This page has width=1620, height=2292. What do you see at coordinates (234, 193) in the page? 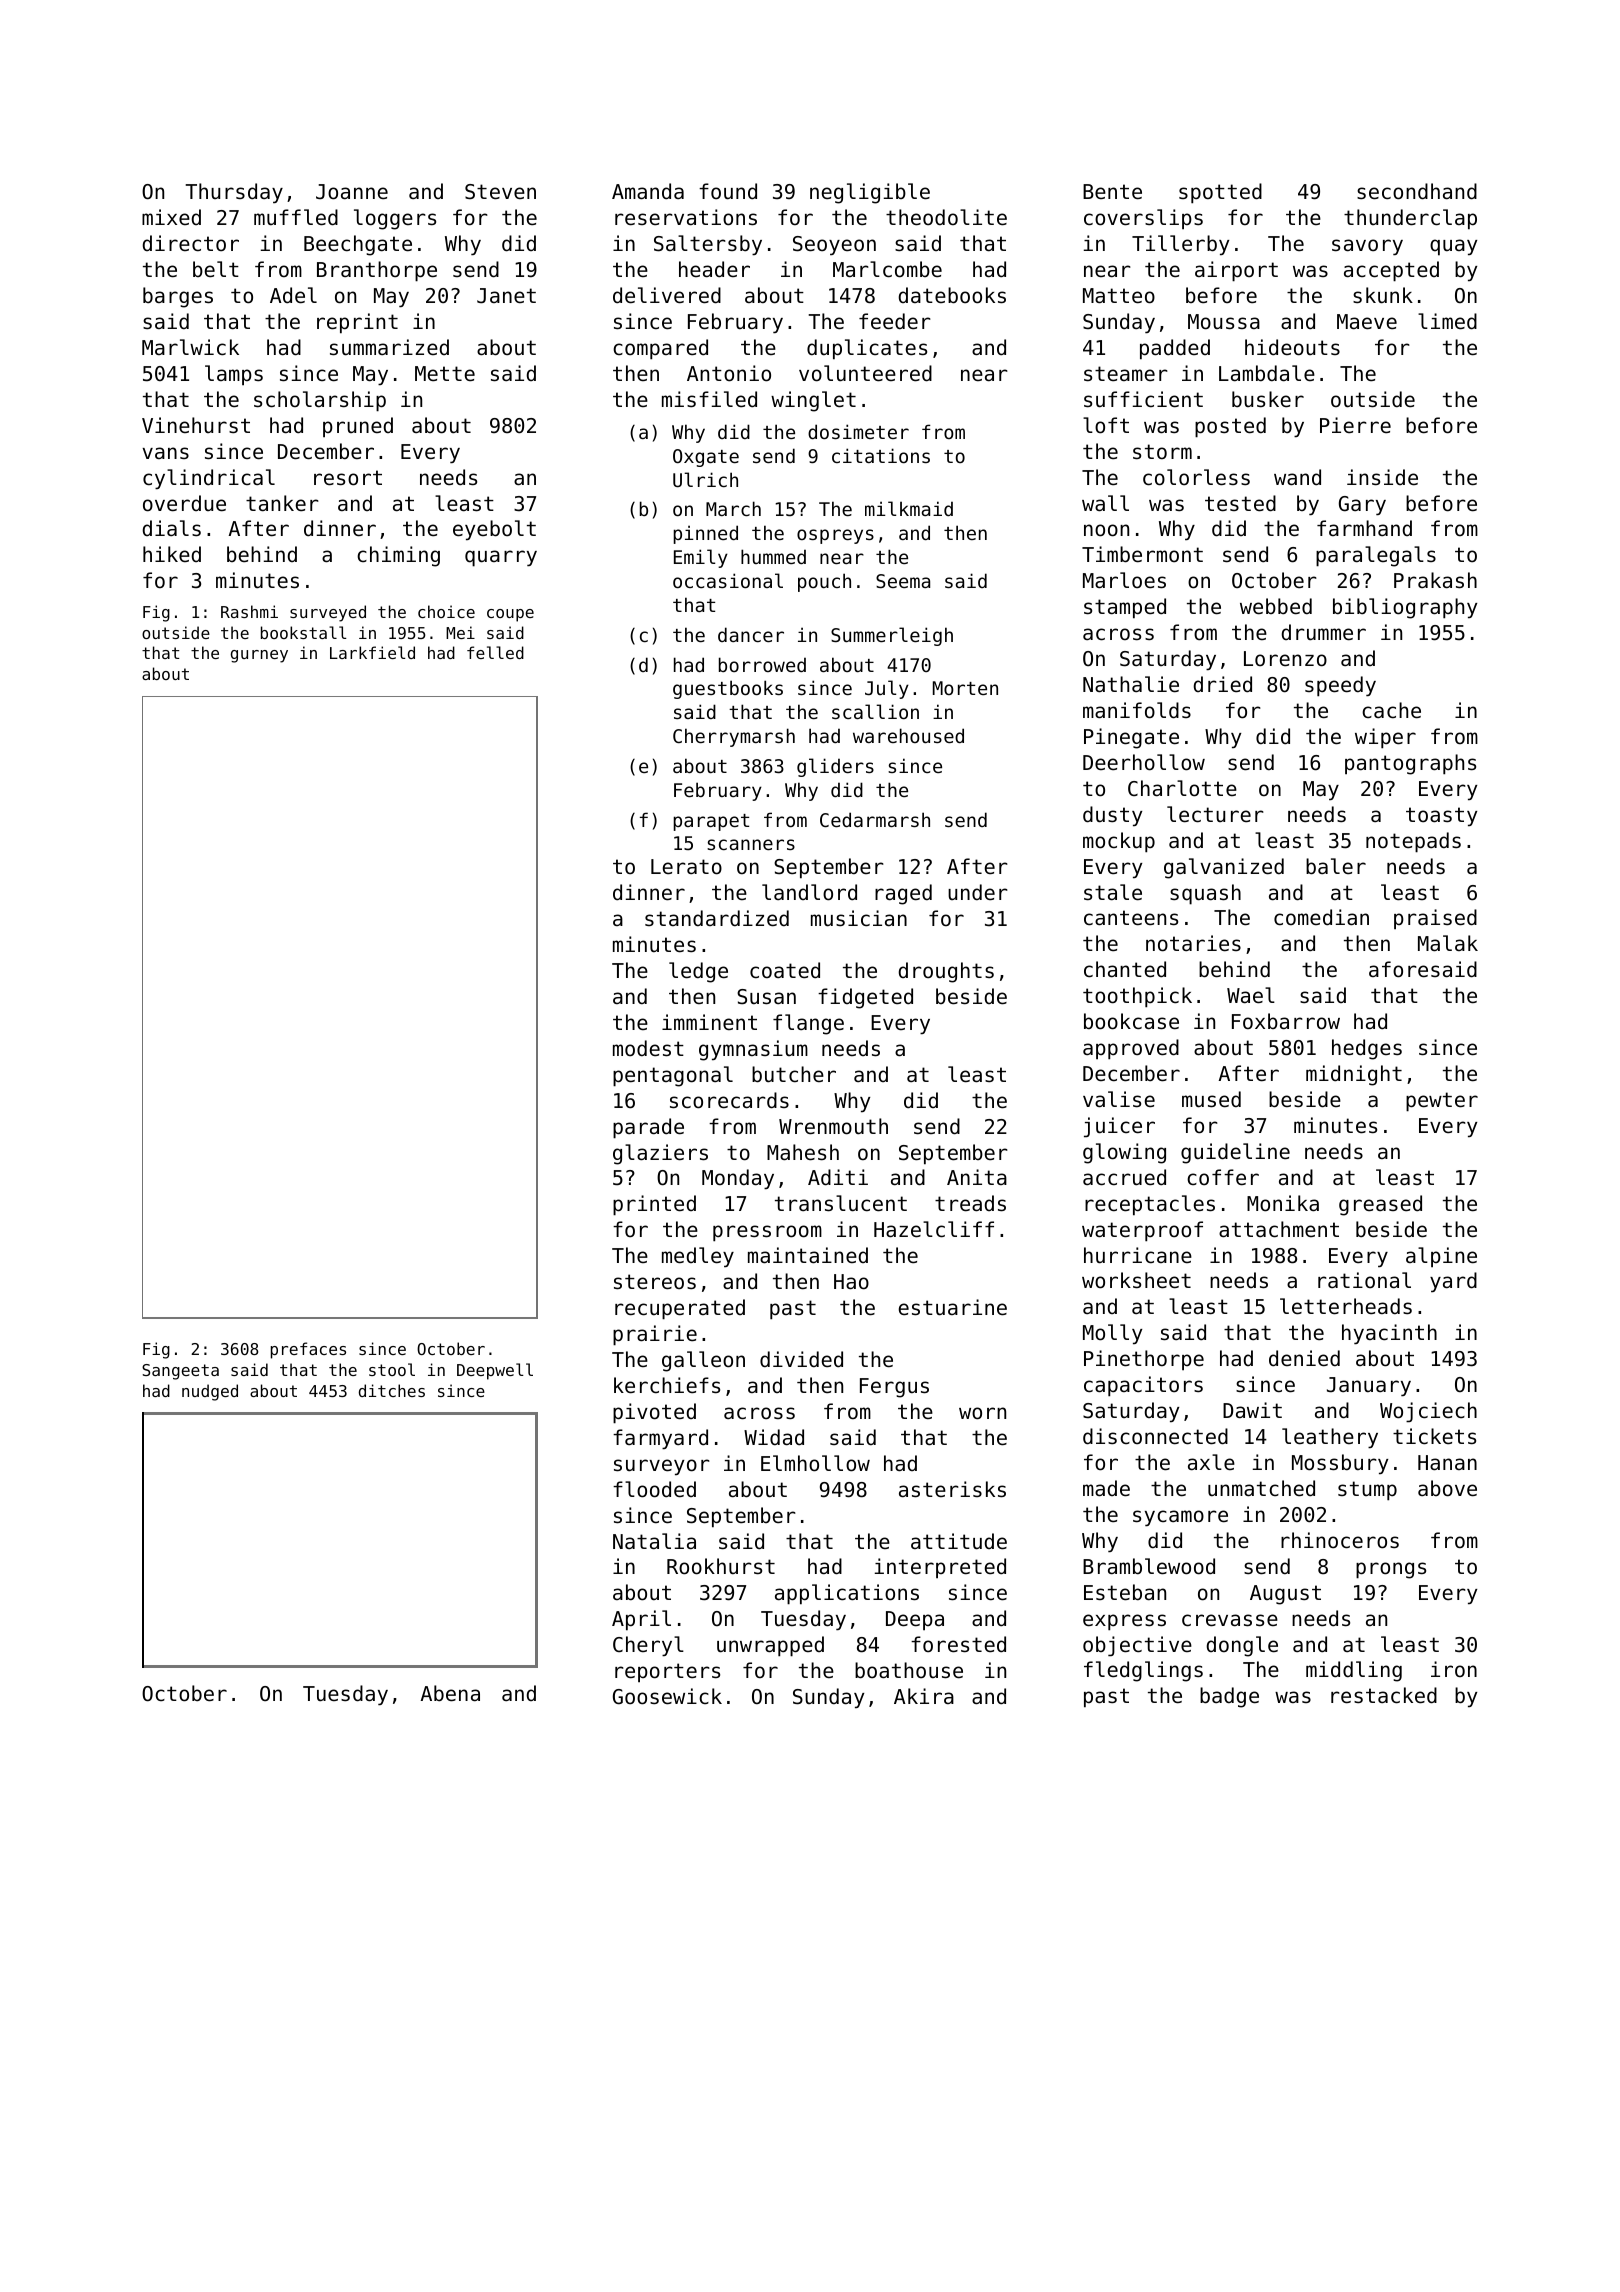
I see `Thursday` at bounding box center [234, 193].
